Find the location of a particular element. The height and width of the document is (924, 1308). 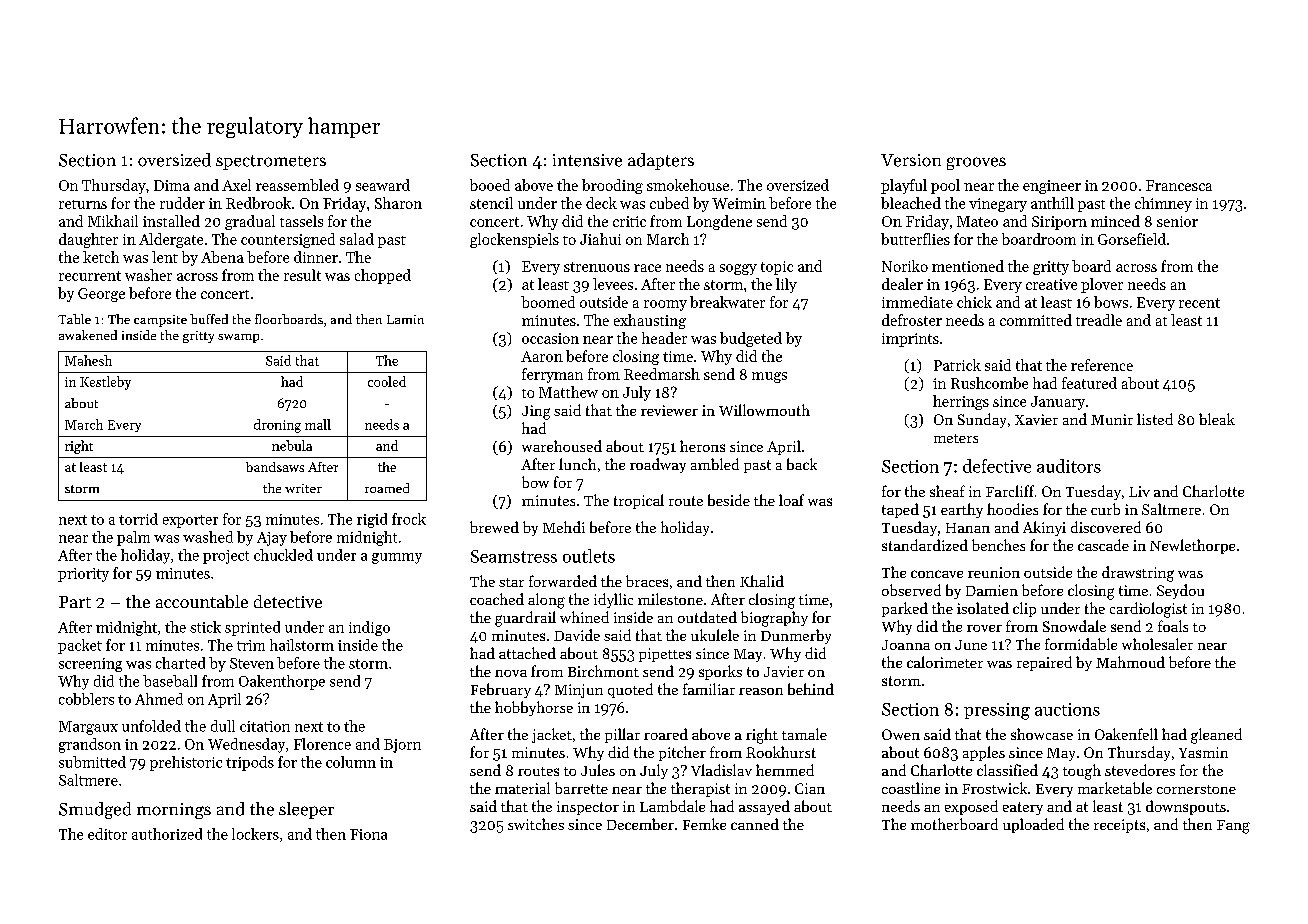

Seydou is located at coordinates (1180, 591).
